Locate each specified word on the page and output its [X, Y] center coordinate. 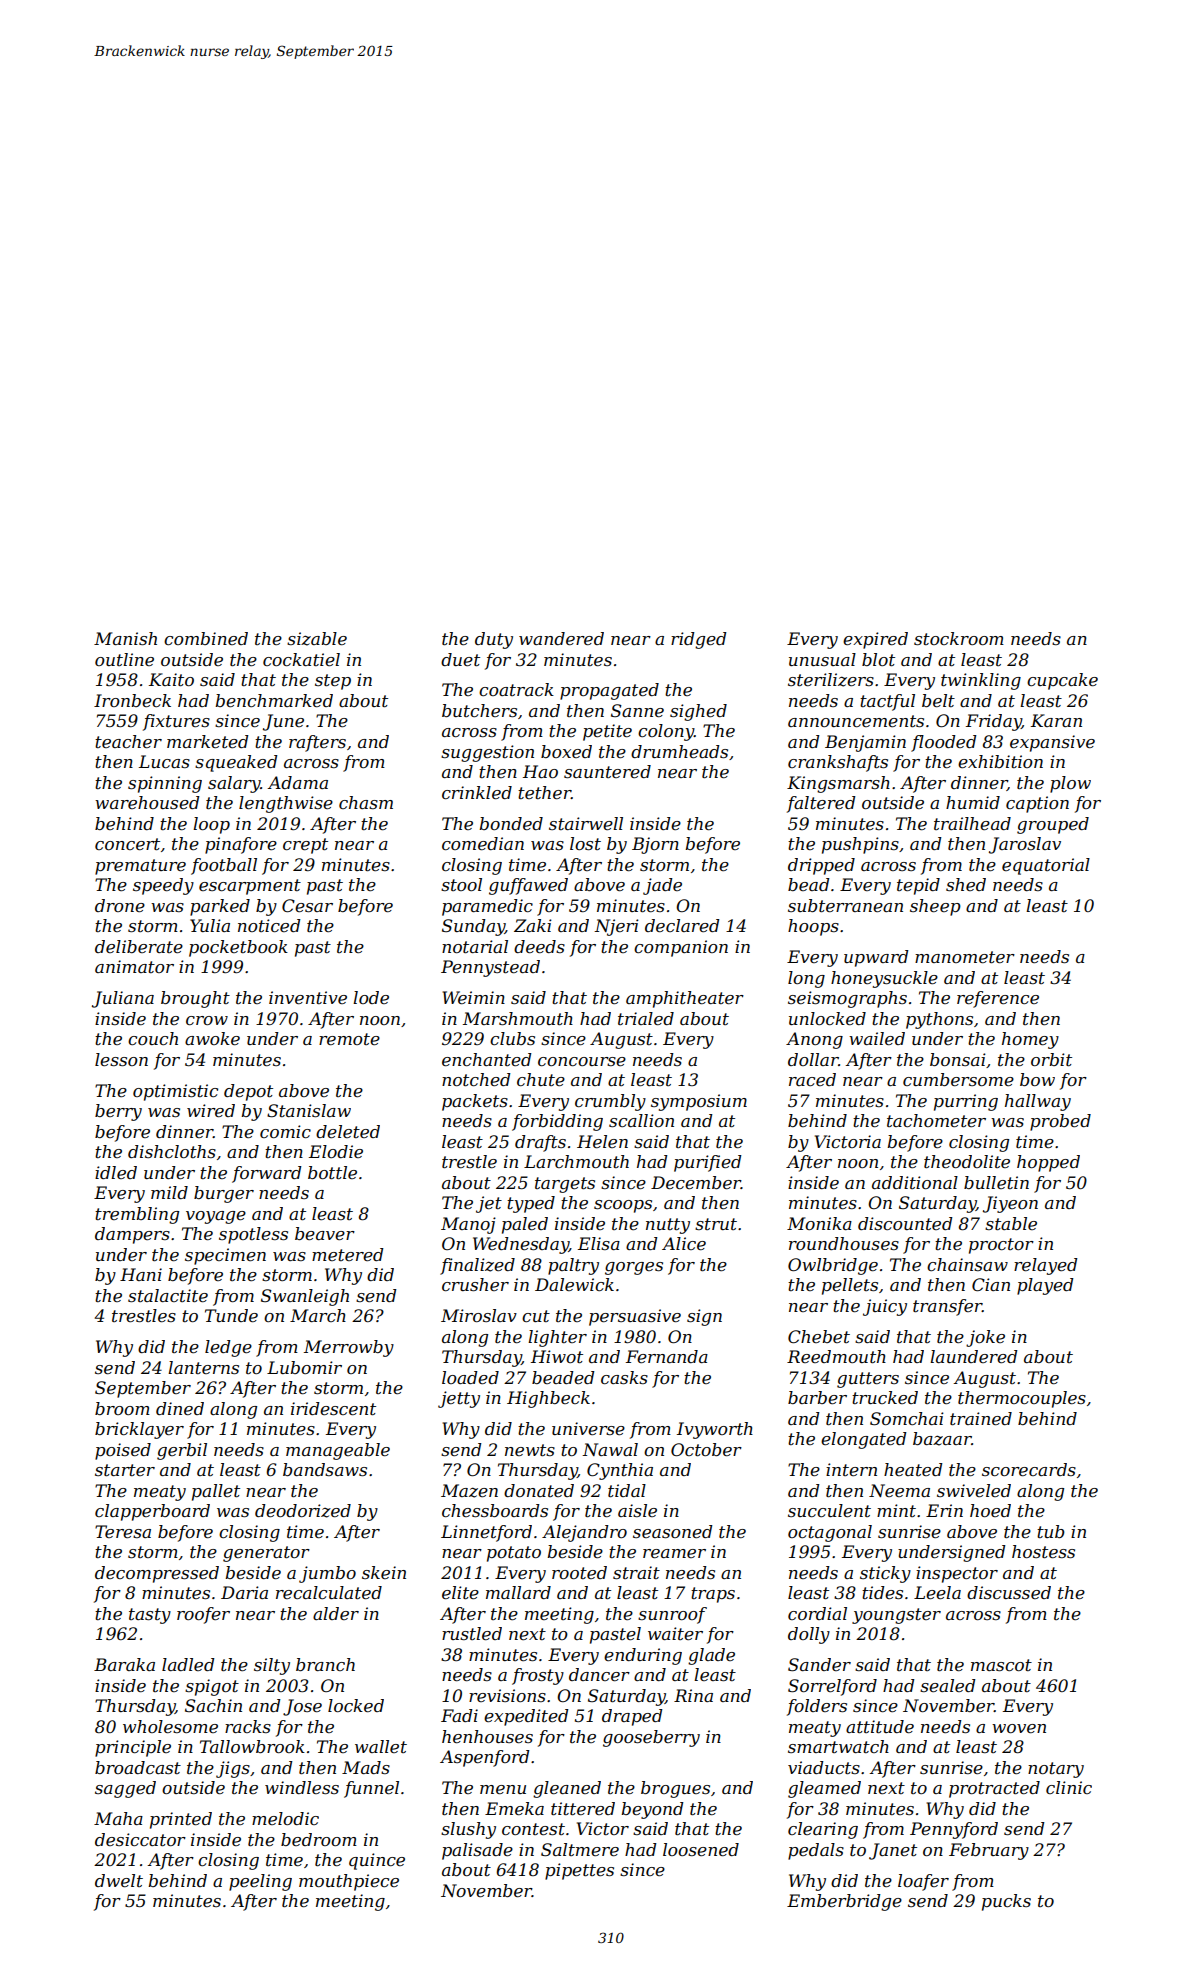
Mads [366, 1767]
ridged [699, 640]
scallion [641, 1120]
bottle [332, 1172]
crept [305, 846]
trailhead [972, 823]
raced [812, 1079]
